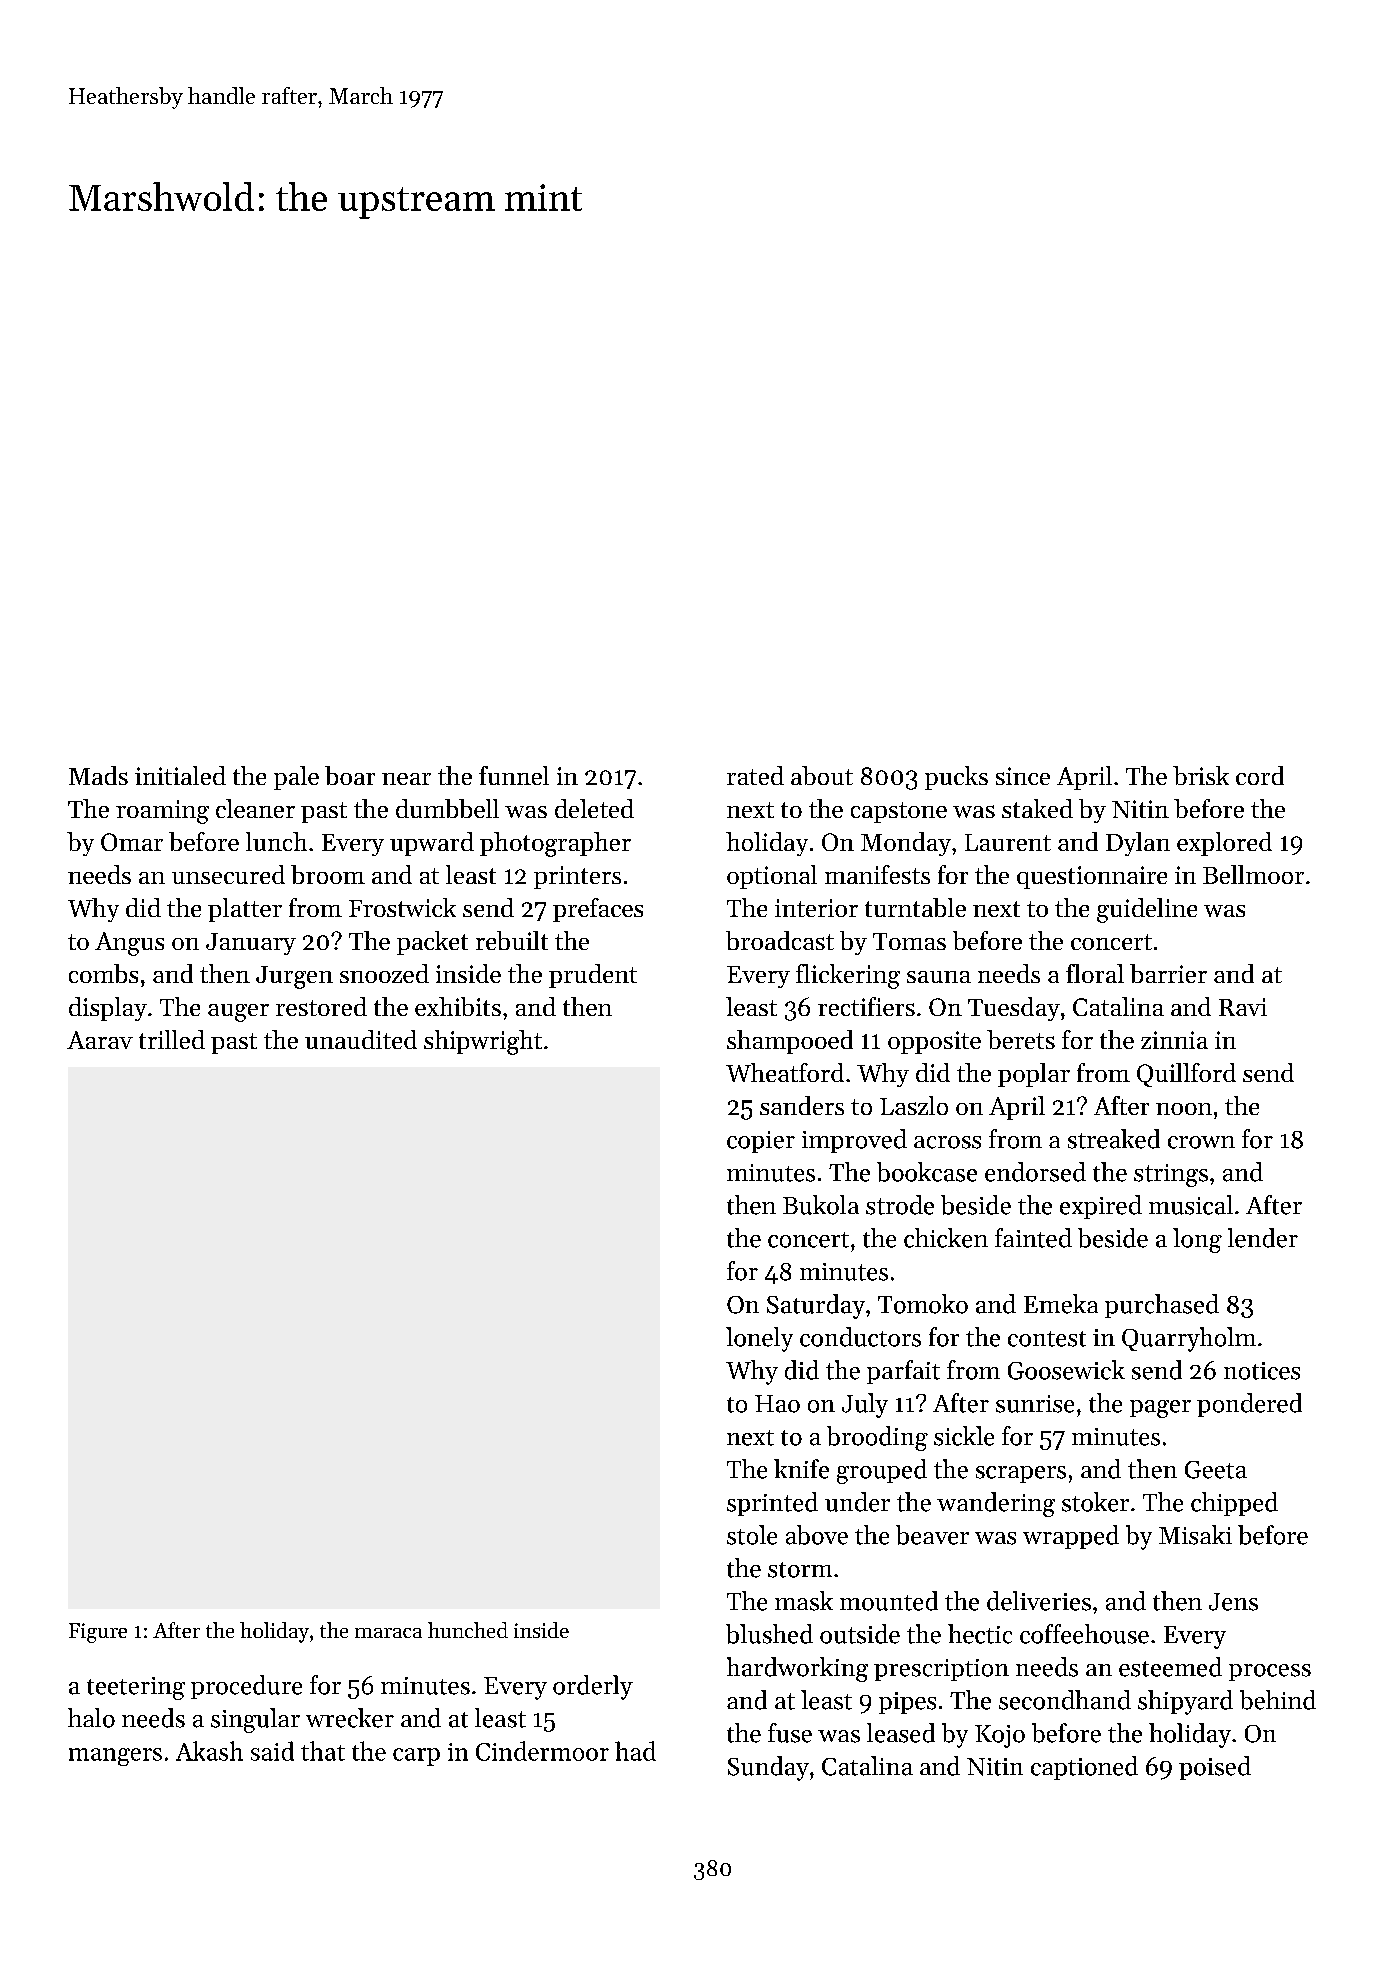 The width and height of the screenshot is (1386, 1969). I want to click on carp, so click(416, 1757).
